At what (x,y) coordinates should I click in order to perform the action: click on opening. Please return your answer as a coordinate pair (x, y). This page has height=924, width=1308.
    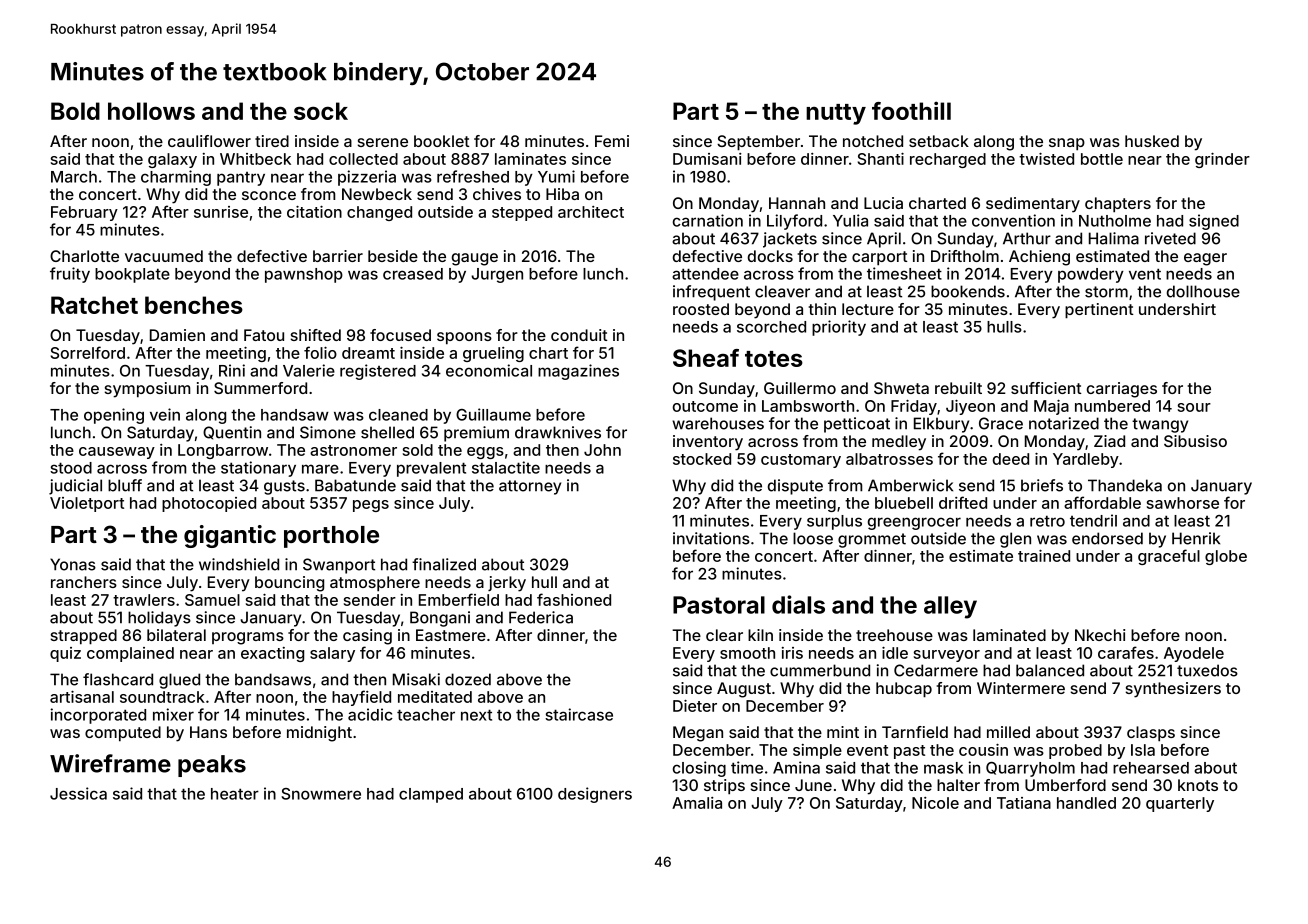
    Looking at the image, I should click on (114, 416).
